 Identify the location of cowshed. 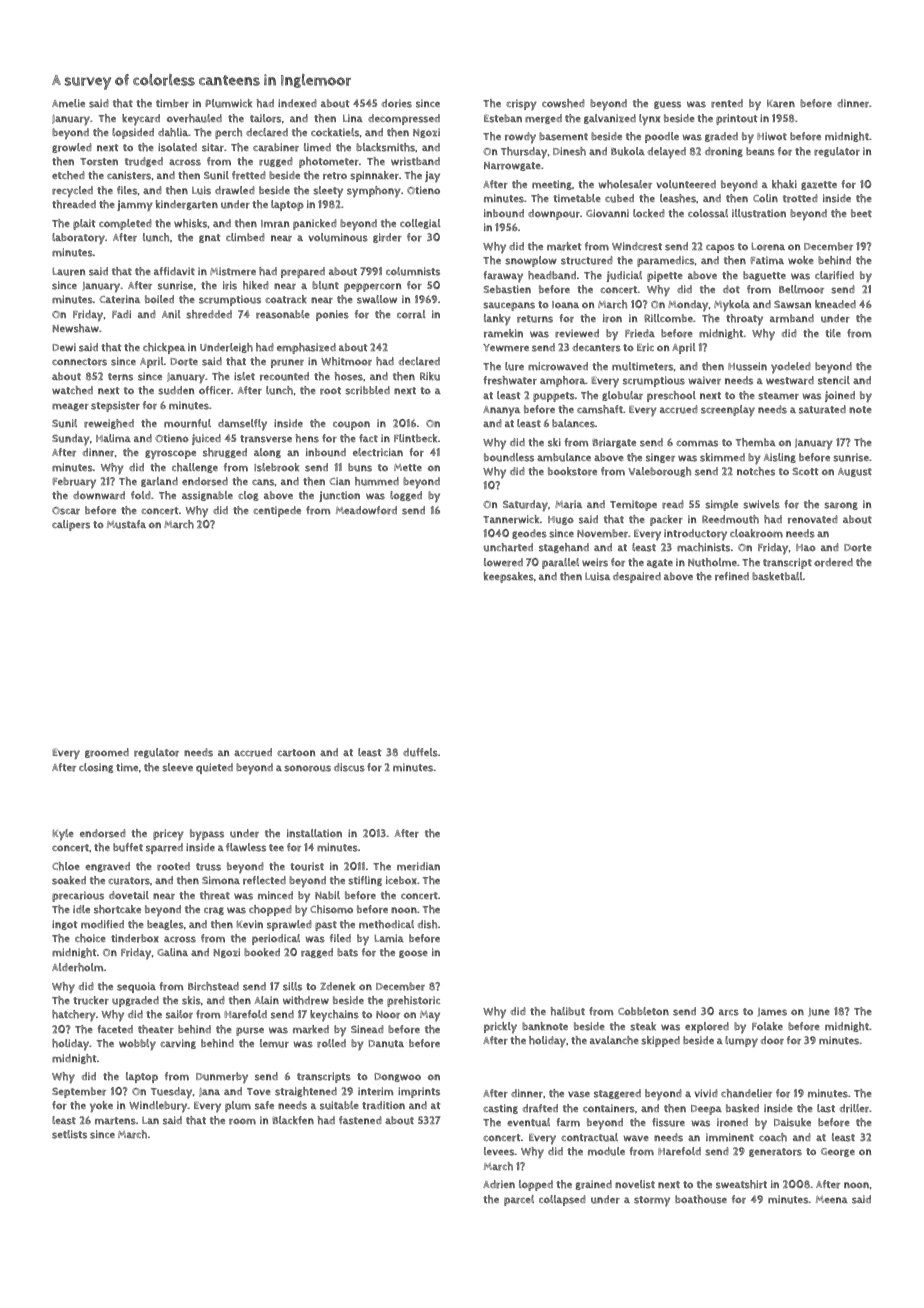
(563, 103).
